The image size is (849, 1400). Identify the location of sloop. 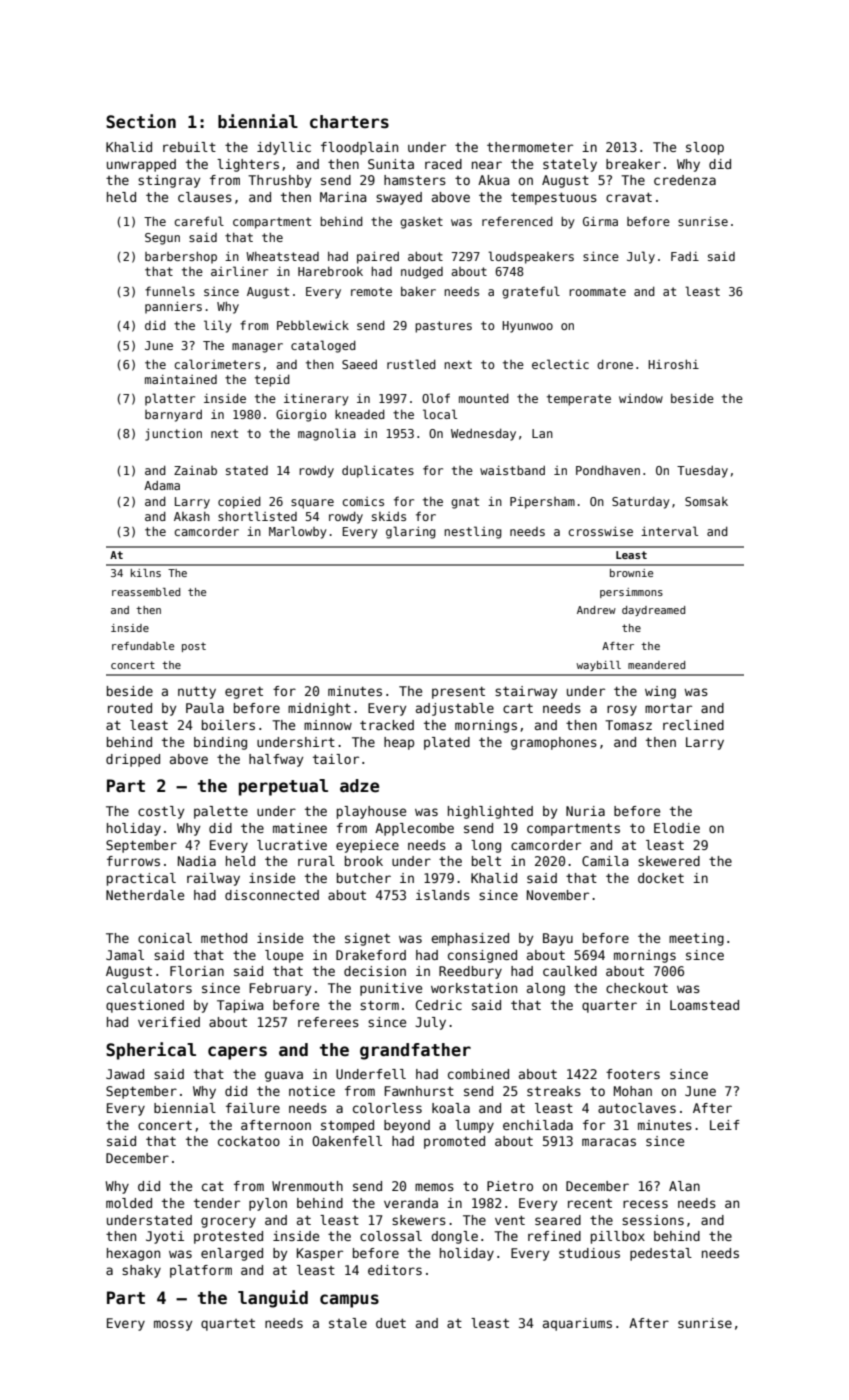
(705, 148).
